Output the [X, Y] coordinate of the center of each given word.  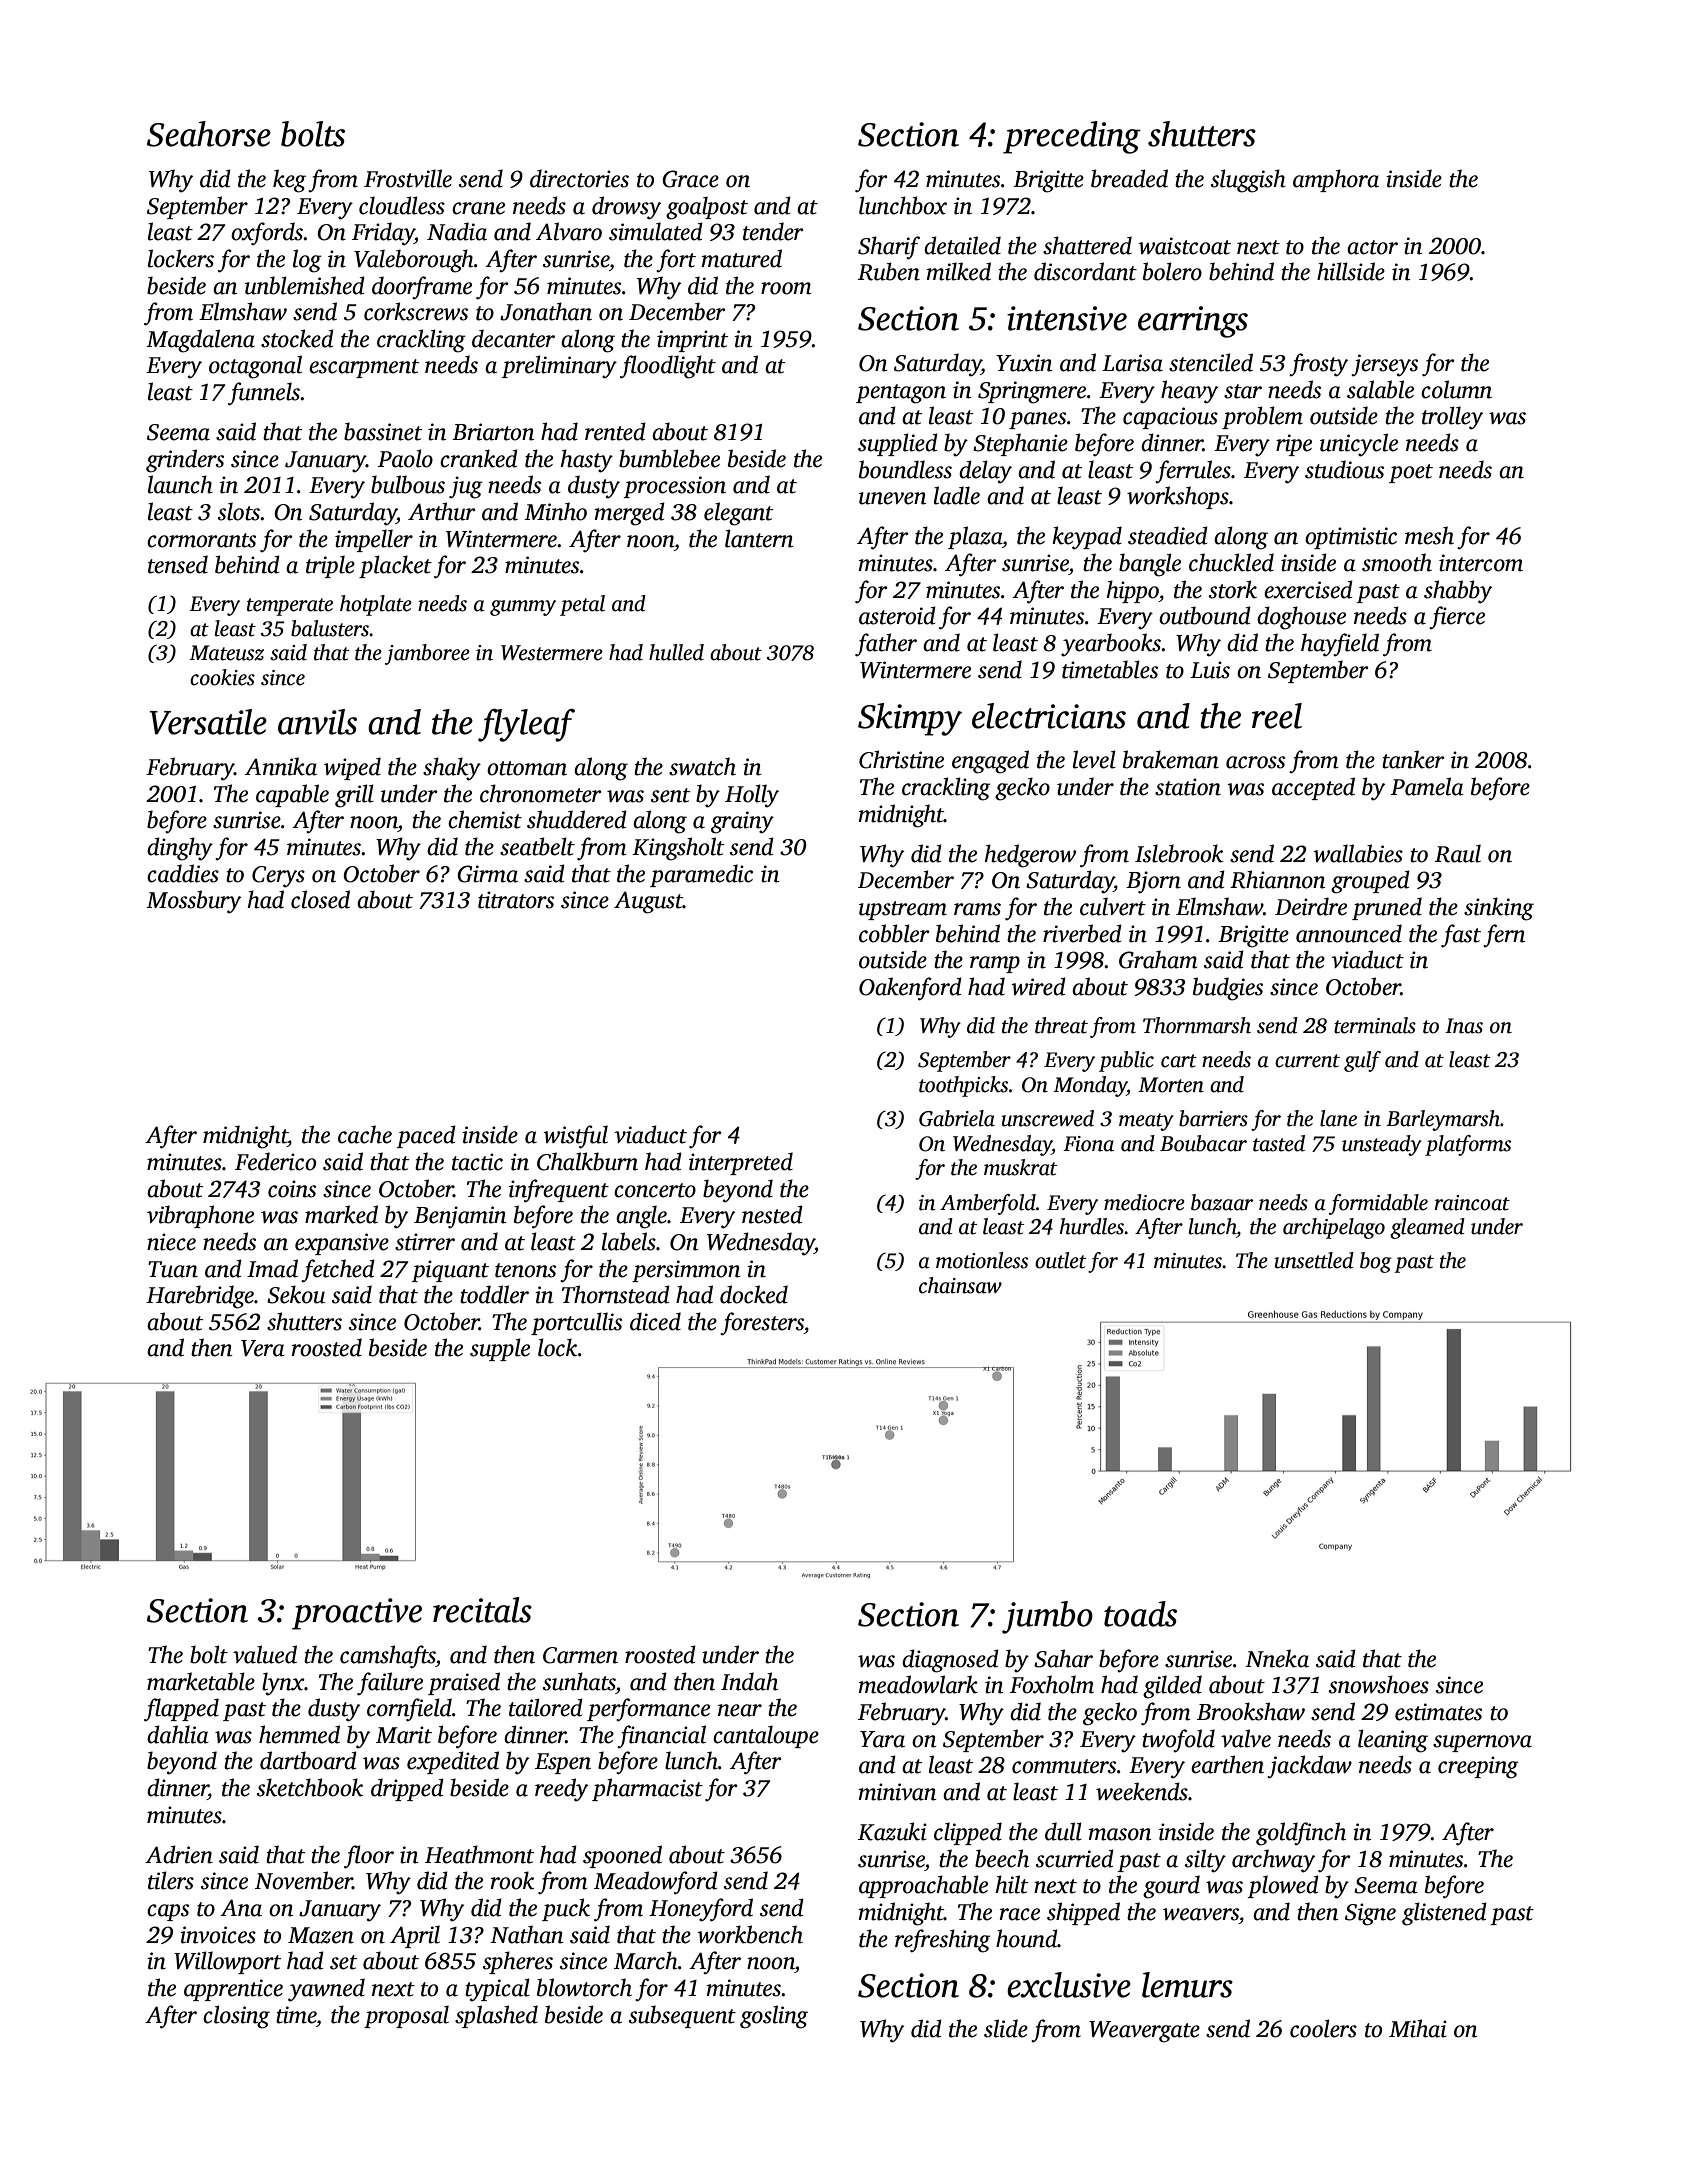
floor [369, 1857]
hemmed [299, 1734]
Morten [1171, 1085]
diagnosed [950, 1661]
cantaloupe [766, 1736]
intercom [1481, 563]
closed [320, 899]
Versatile [208, 722]
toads [1140, 1614]
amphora [1336, 180]
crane [478, 208]
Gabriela [957, 1118]
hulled [676, 652]
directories [579, 178]
